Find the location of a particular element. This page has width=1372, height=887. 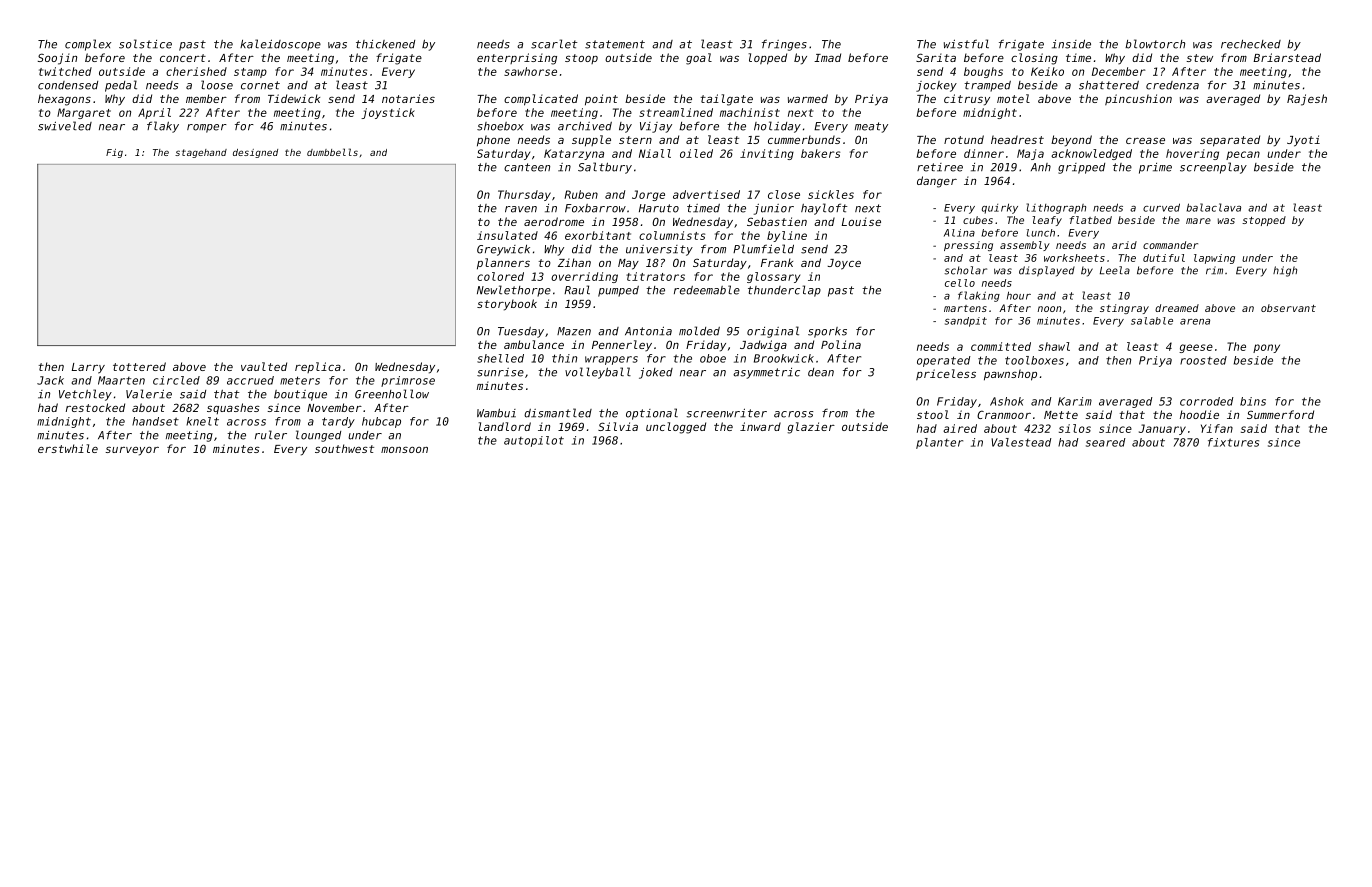

thickened is located at coordinates (385, 44).
